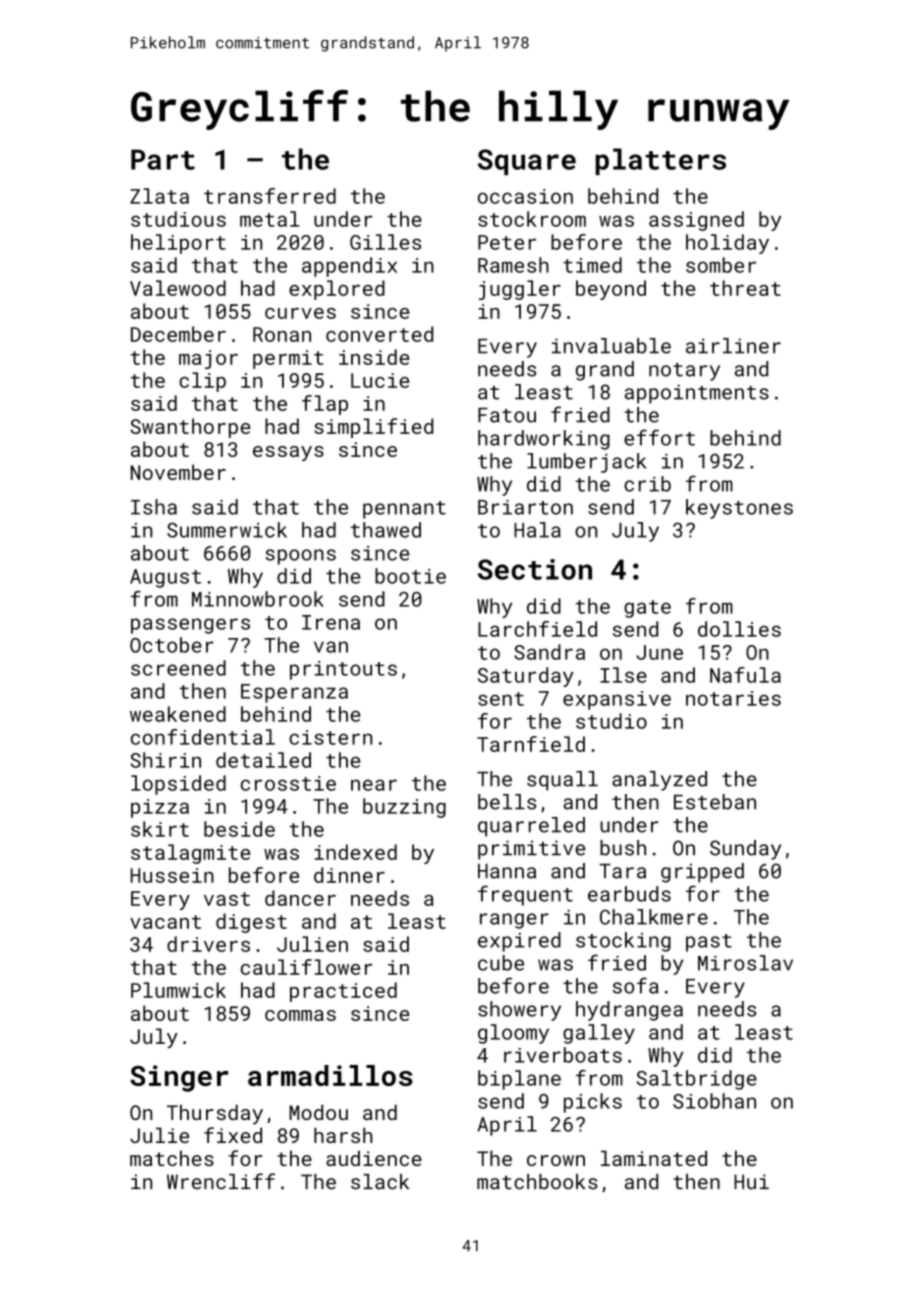 The height and width of the screenshot is (1311, 924). I want to click on practiced, so click(343, 992).
